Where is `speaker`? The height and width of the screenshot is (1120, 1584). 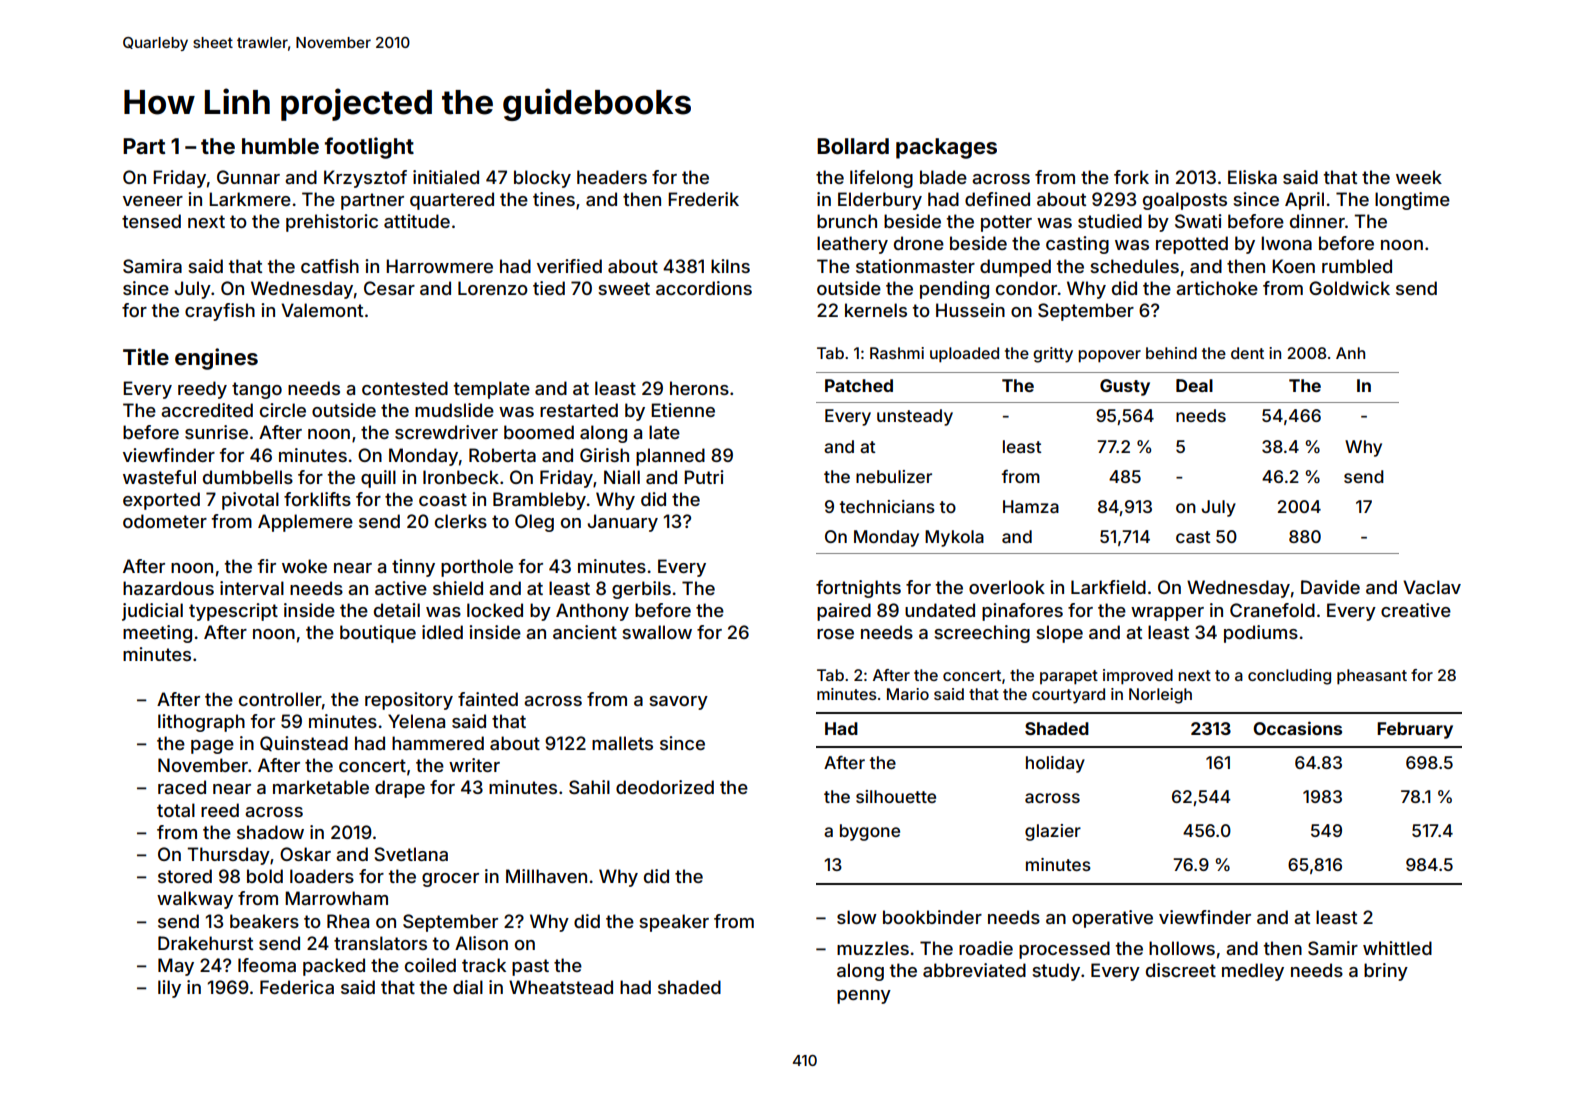
speaker is located at coordinates (674, 923).
